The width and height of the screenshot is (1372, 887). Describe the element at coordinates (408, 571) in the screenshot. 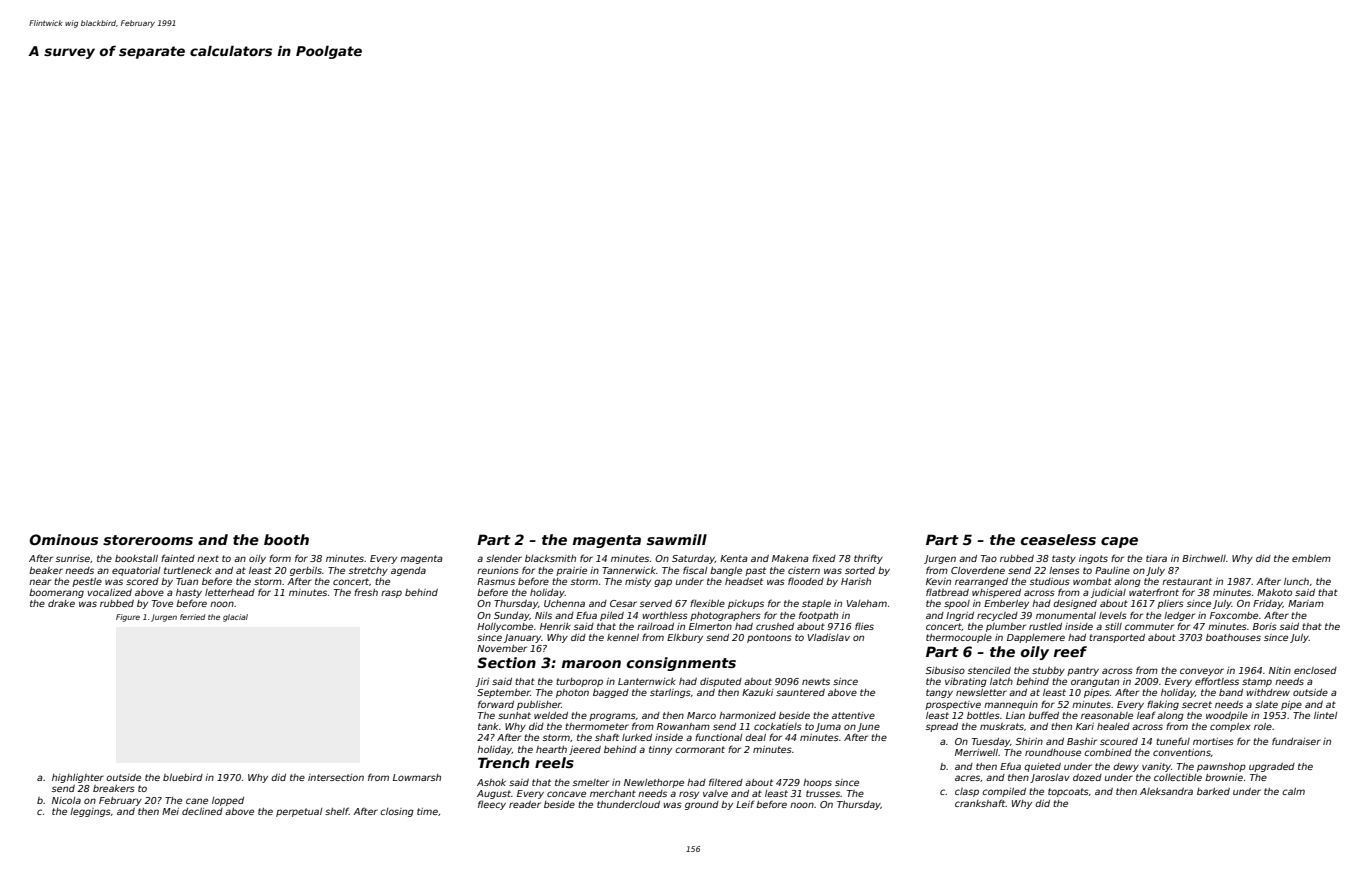

I see `agenda` at that location.
